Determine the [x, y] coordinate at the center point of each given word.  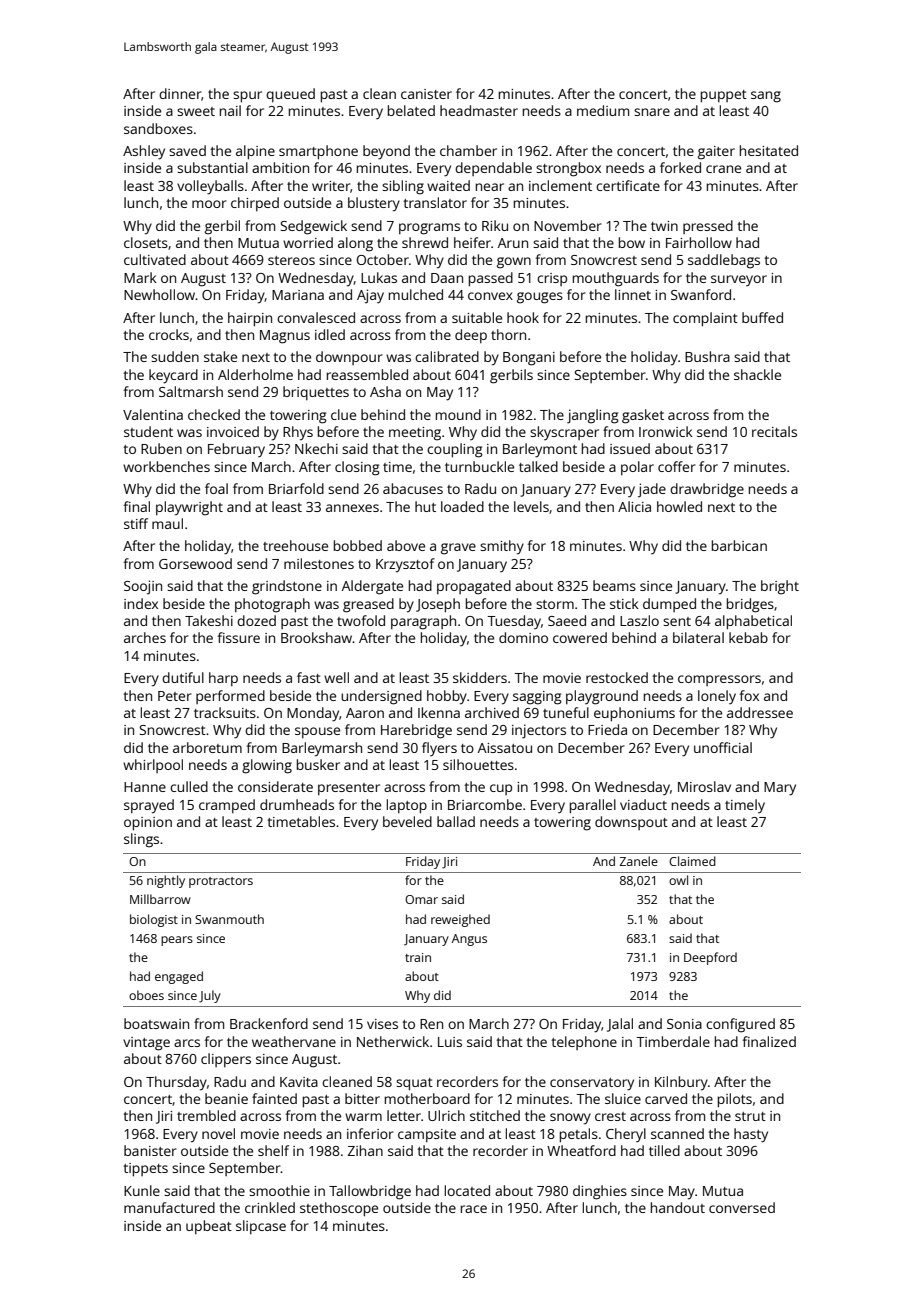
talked [538, 466]
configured [740, 1025]
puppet [724, 96]
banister [150, 1150]
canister [426, 94]
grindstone [287, 587]
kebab [748, 637]
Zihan [365, 1150]
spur [247, 97]
